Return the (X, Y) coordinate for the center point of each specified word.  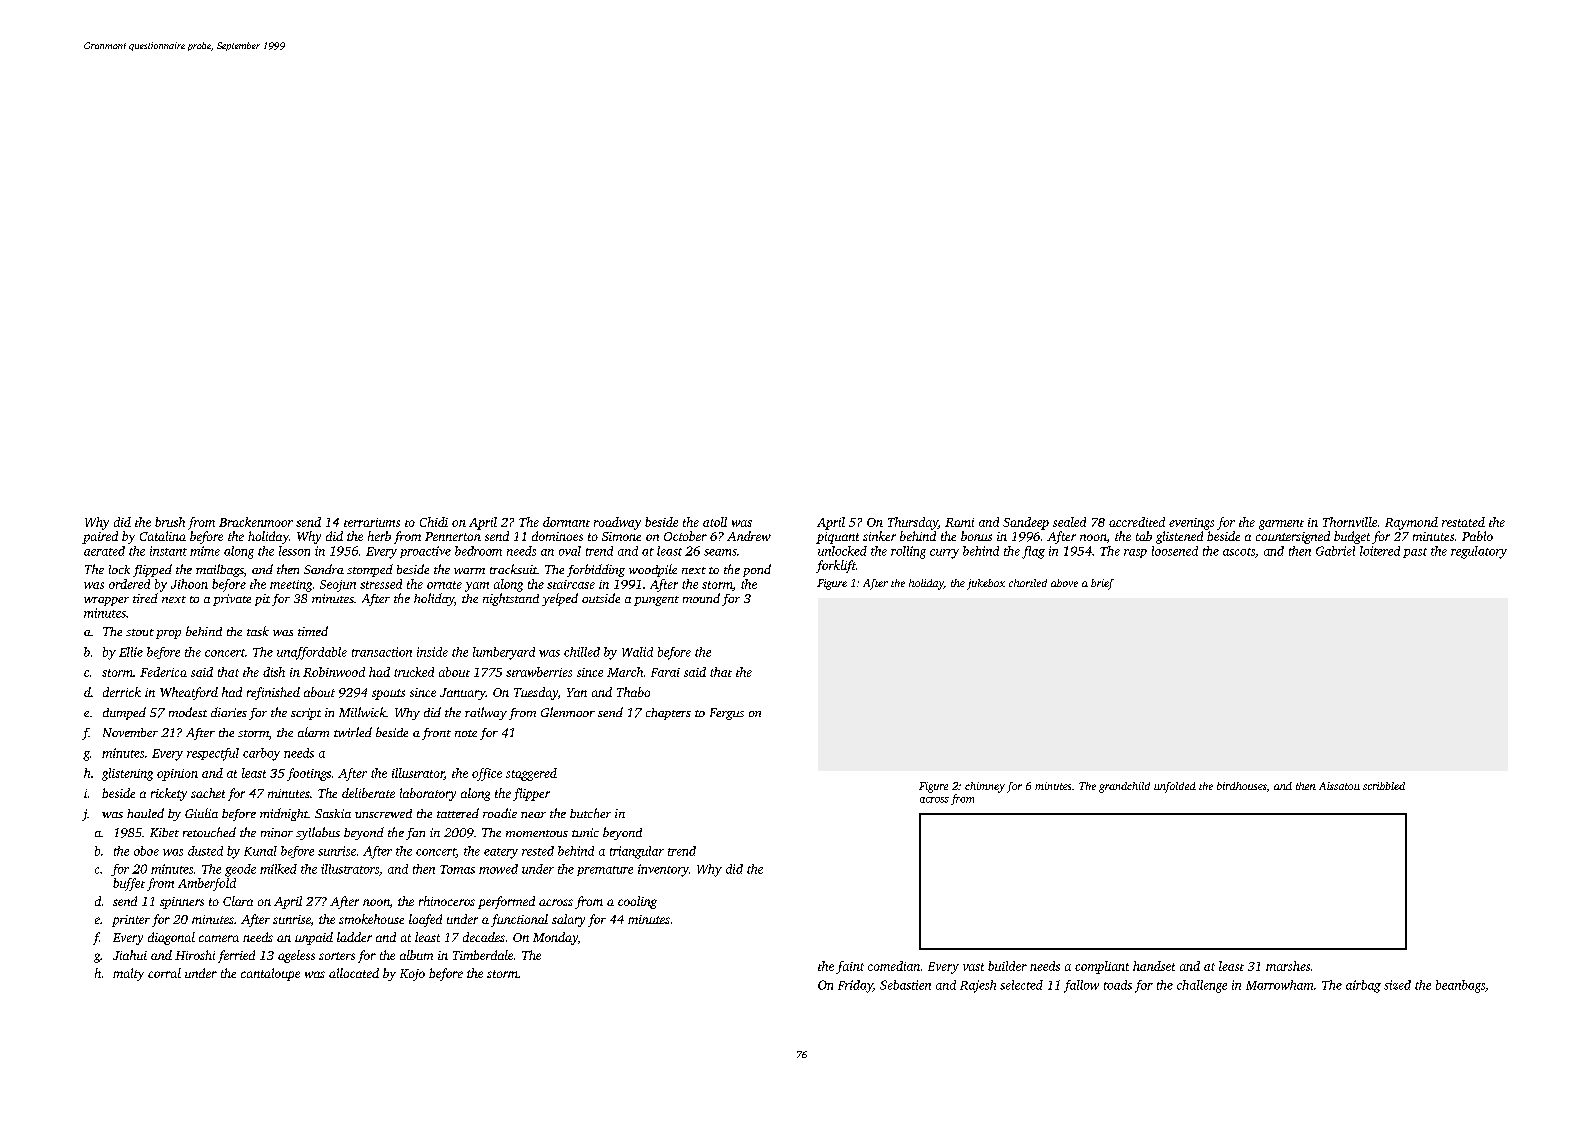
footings (309, 774)
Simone (621, 536)
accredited (1137, 522)
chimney (985, 787)
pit (262, 600)
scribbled (1384, 786)
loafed (425, 920)
